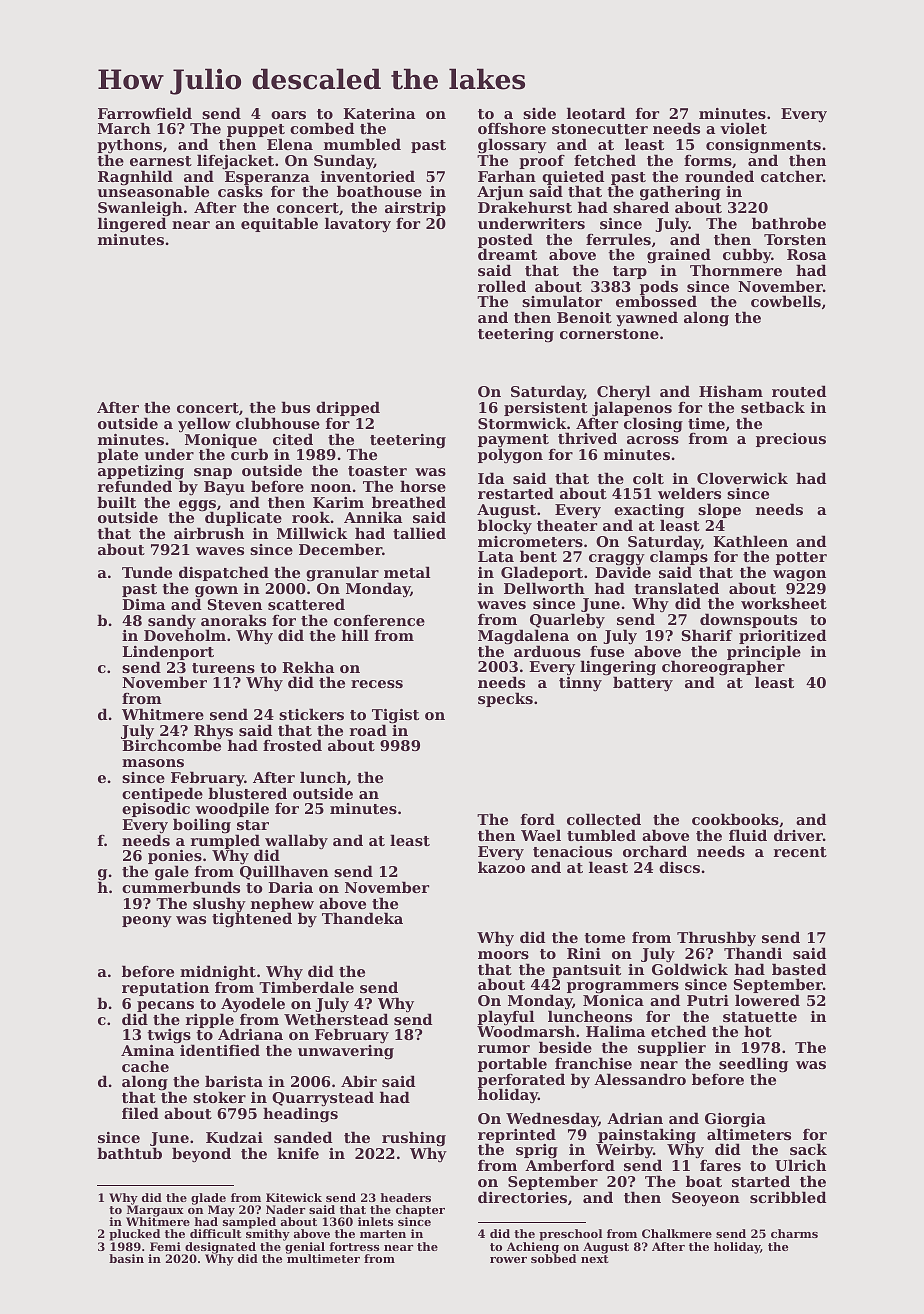 This screenshot has width=924, height=1314. What do you see at coordinates (129, 1153) in the screenshot?
I see `bathtub` at bounding box center [129, 1153].
